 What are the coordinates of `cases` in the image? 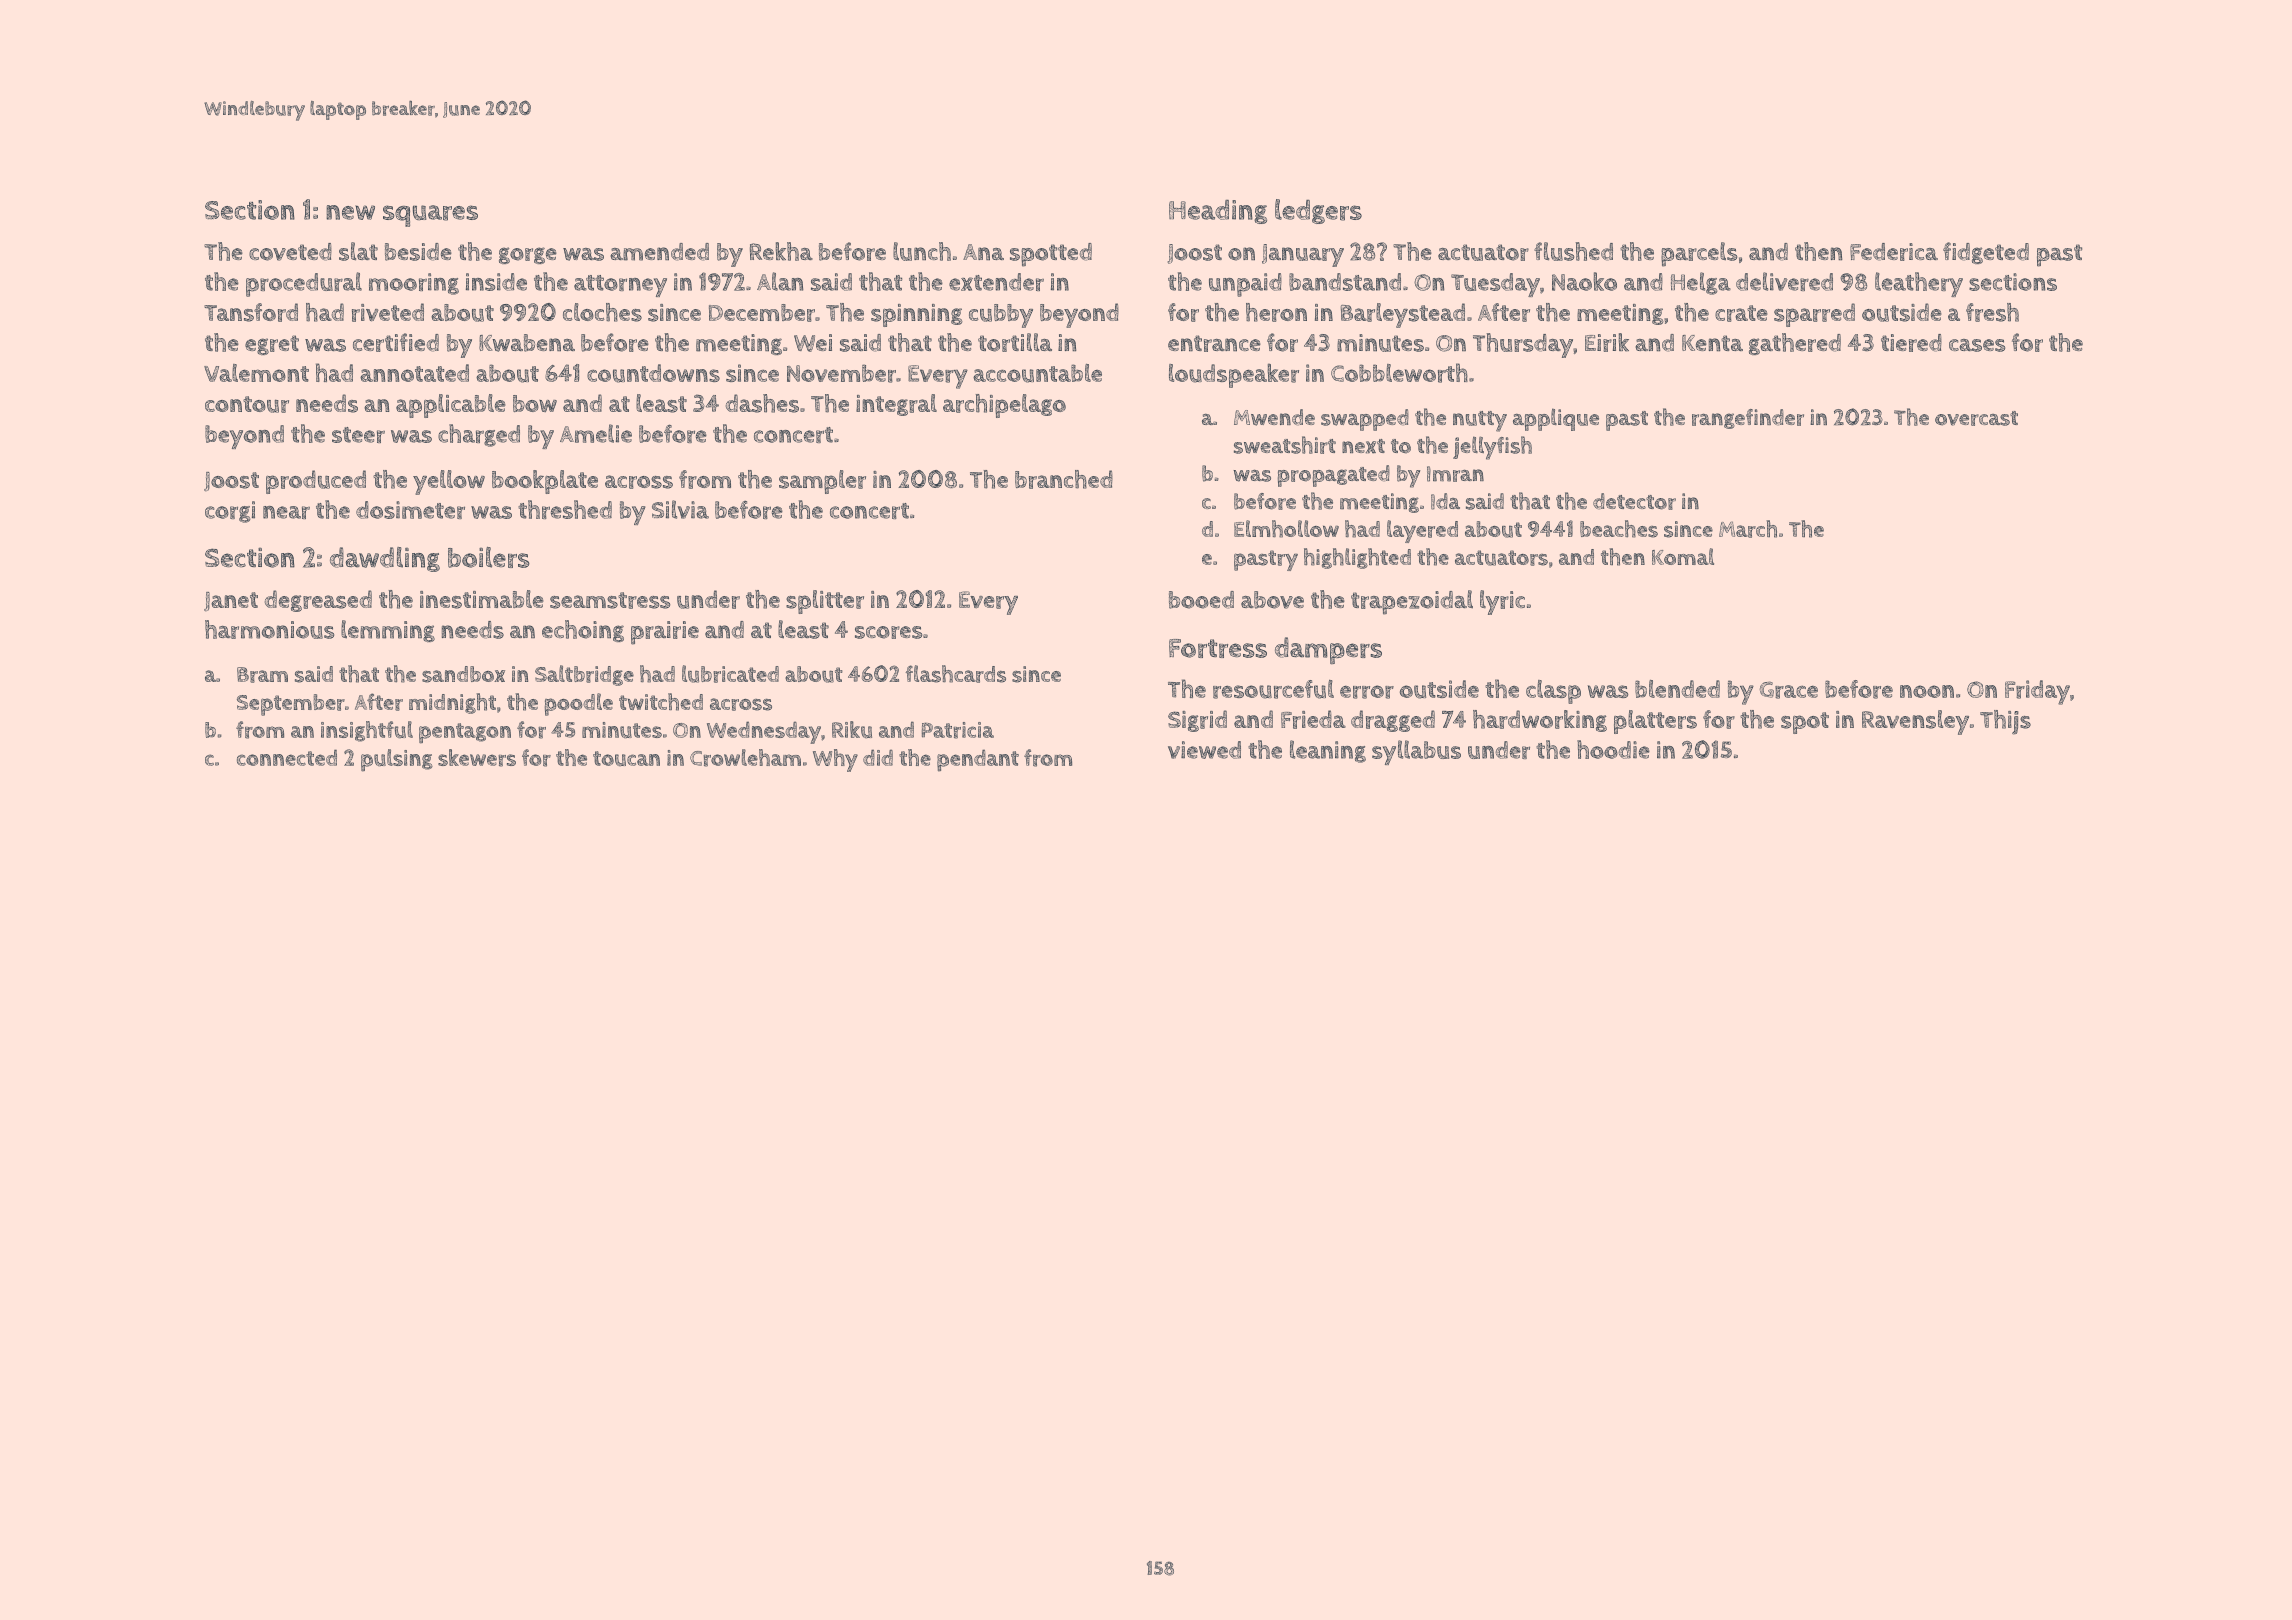 It's located at (1977, 345).
